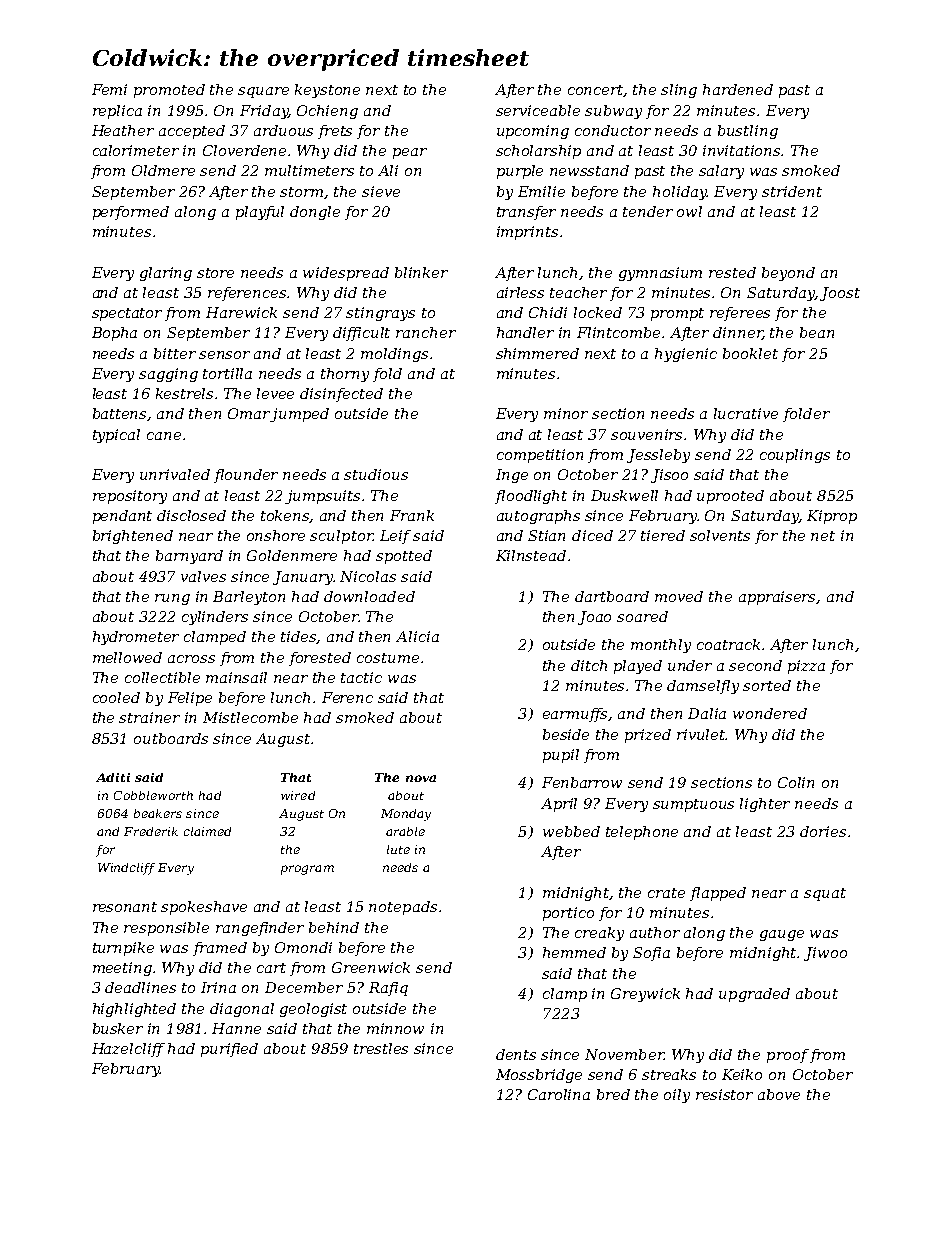 This screenshot has width=952, height=1233. Describe the element at coordinates (410, 153) in the screenshot. I see `pear` at that location.
